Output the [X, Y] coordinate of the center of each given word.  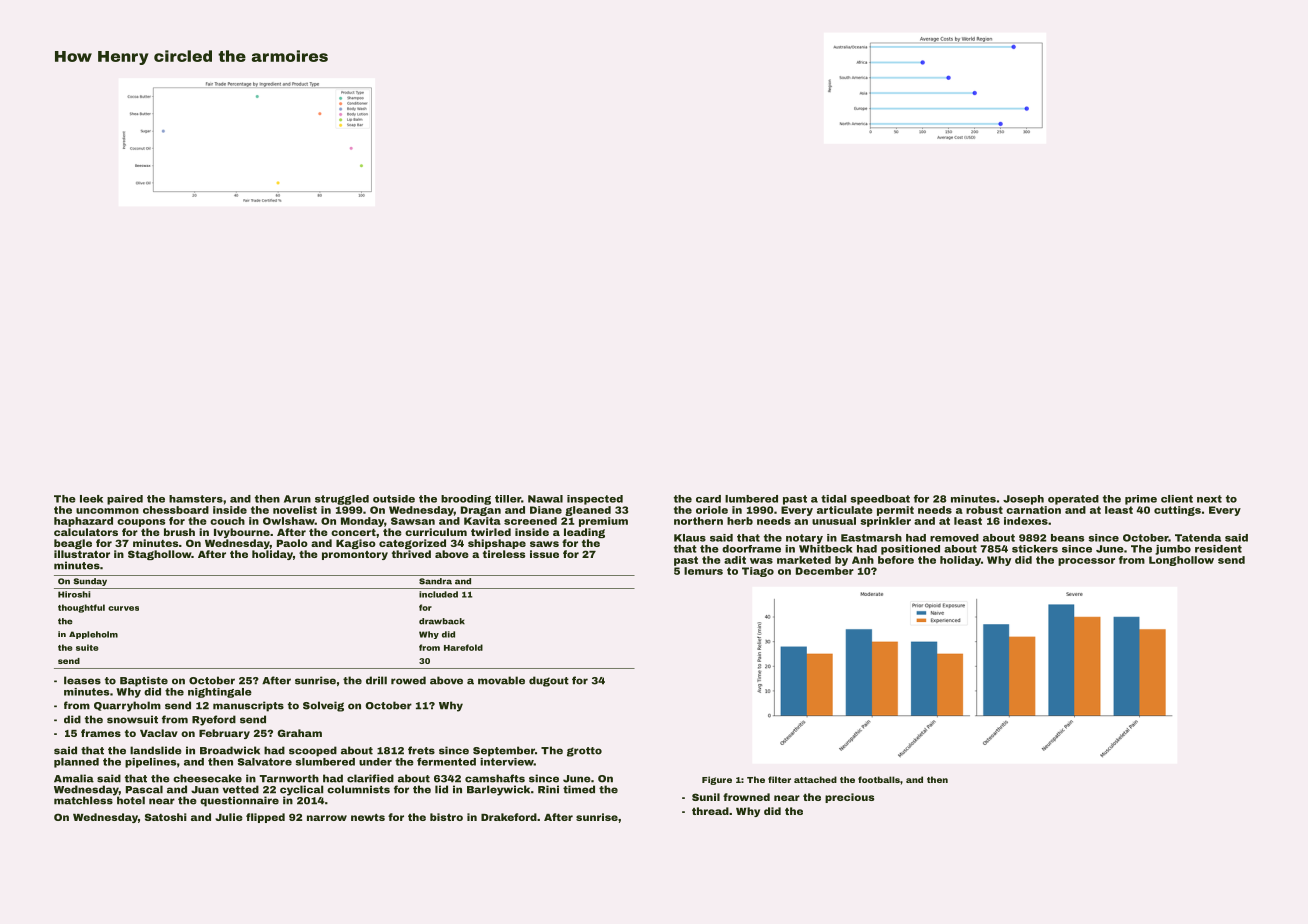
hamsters [196, 499]
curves [123, 608]
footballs [879, 779]
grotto [584, 752]
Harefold [463, 647]
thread [710, 811]
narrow [327, 818]
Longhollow [1181, 561]
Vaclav [159, 733]
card [708, 499]
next [1209, 499]
